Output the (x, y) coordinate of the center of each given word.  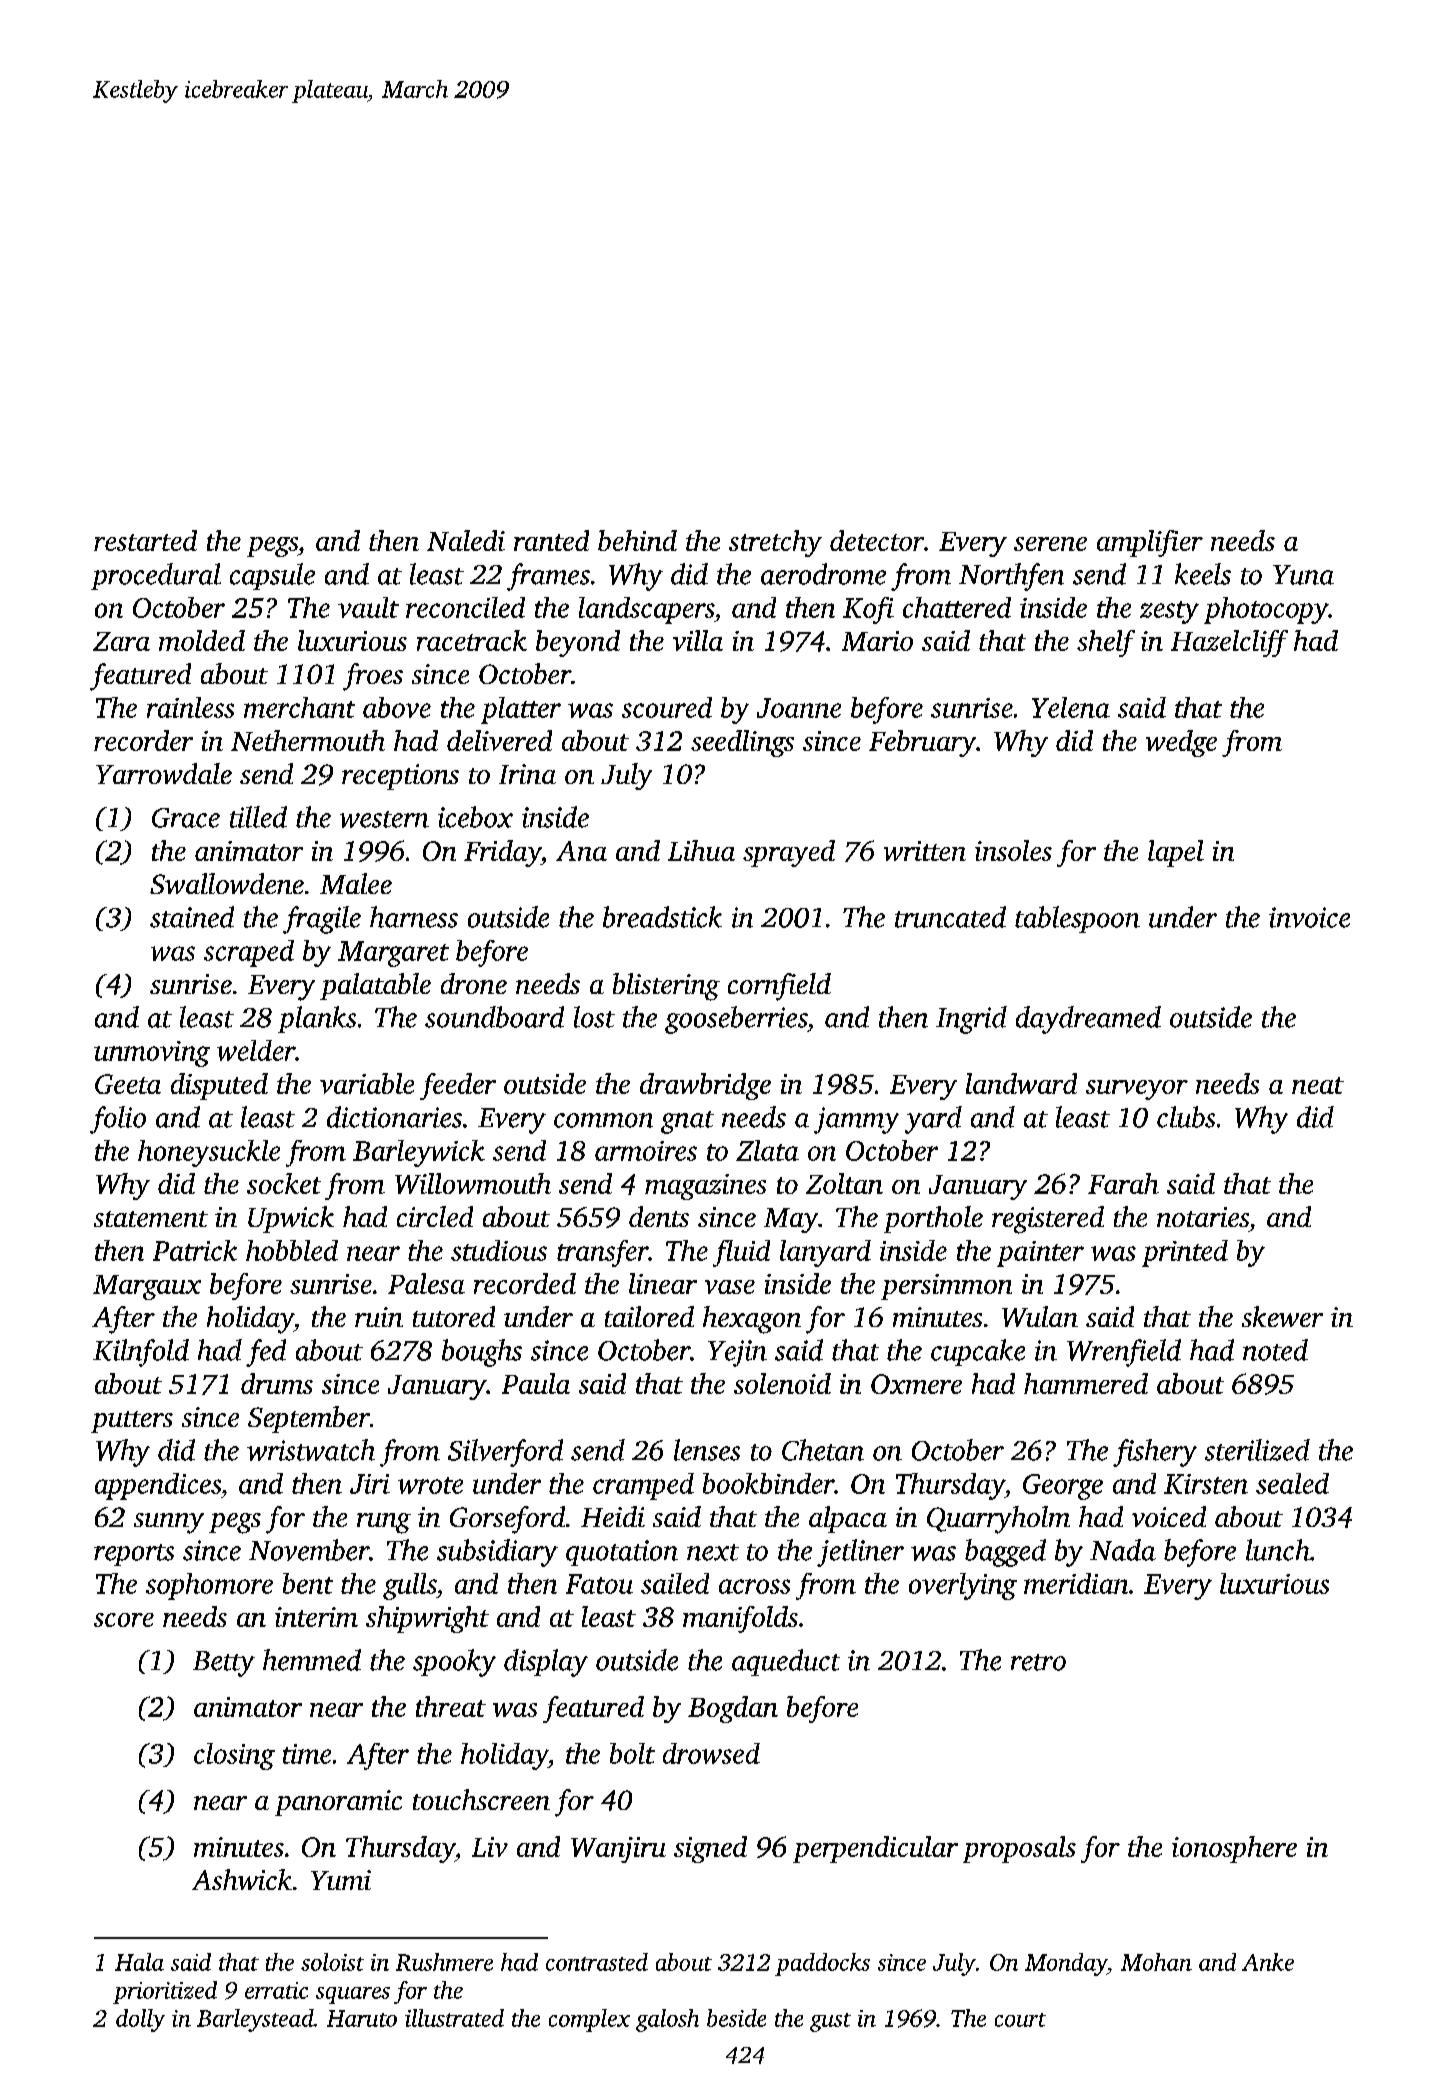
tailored (649, 1316)
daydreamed (1088, 1020)
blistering (666, 987)
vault (368, 607)
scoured (667, 707)
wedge (1181, 743)
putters (132, 1422)
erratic (276, 1990)
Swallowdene (227, 883)
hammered (1086, 1383)
